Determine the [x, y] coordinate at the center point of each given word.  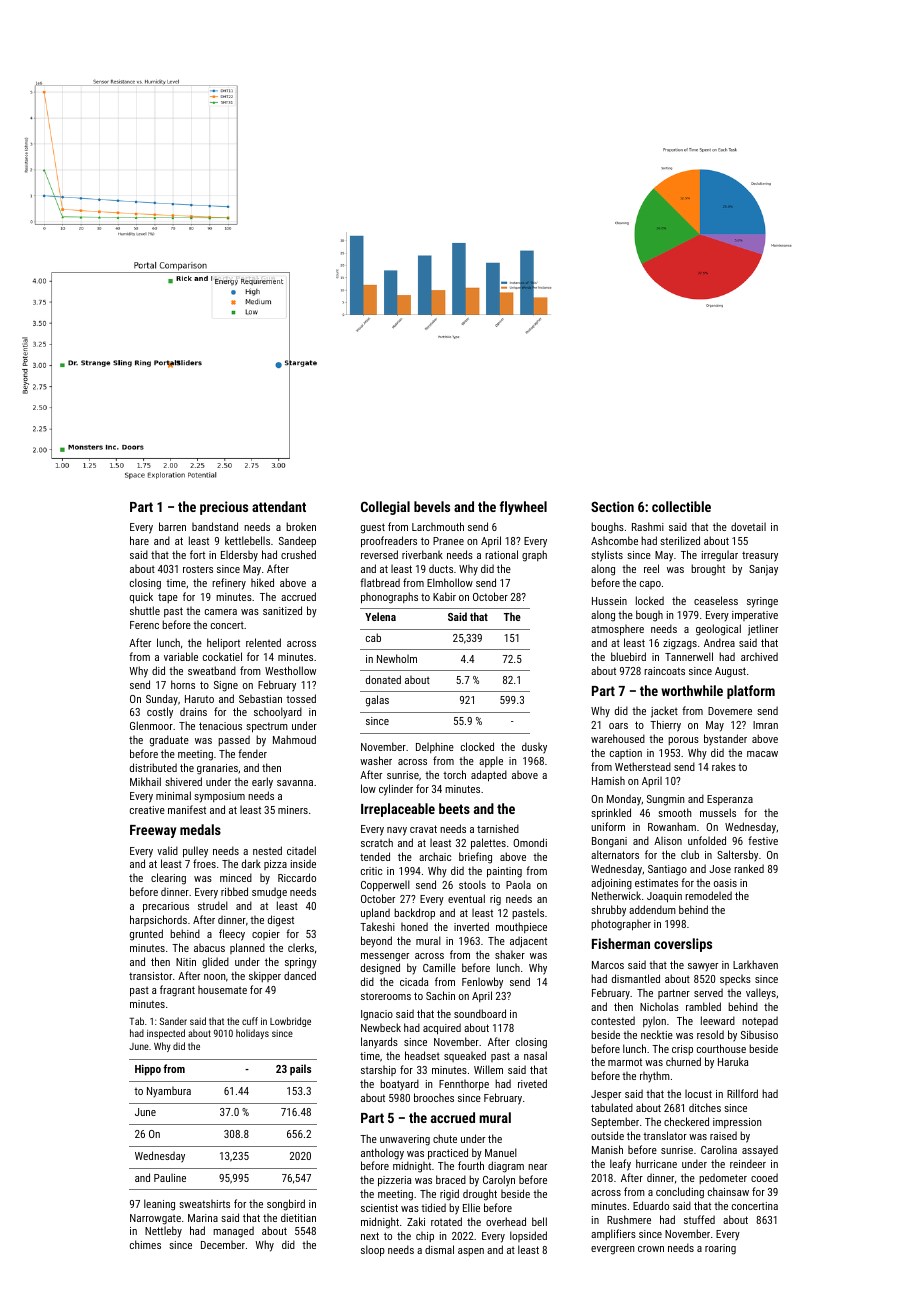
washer [376, 760]
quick [141, 598]
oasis [725, 883]
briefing [475, 858]
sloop [373, 1251]
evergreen [612, 1250]
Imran [765, 725]
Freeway [153, 831]
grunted [146, 935]
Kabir [444, 596]
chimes [145, 1244]
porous [683, 741]
